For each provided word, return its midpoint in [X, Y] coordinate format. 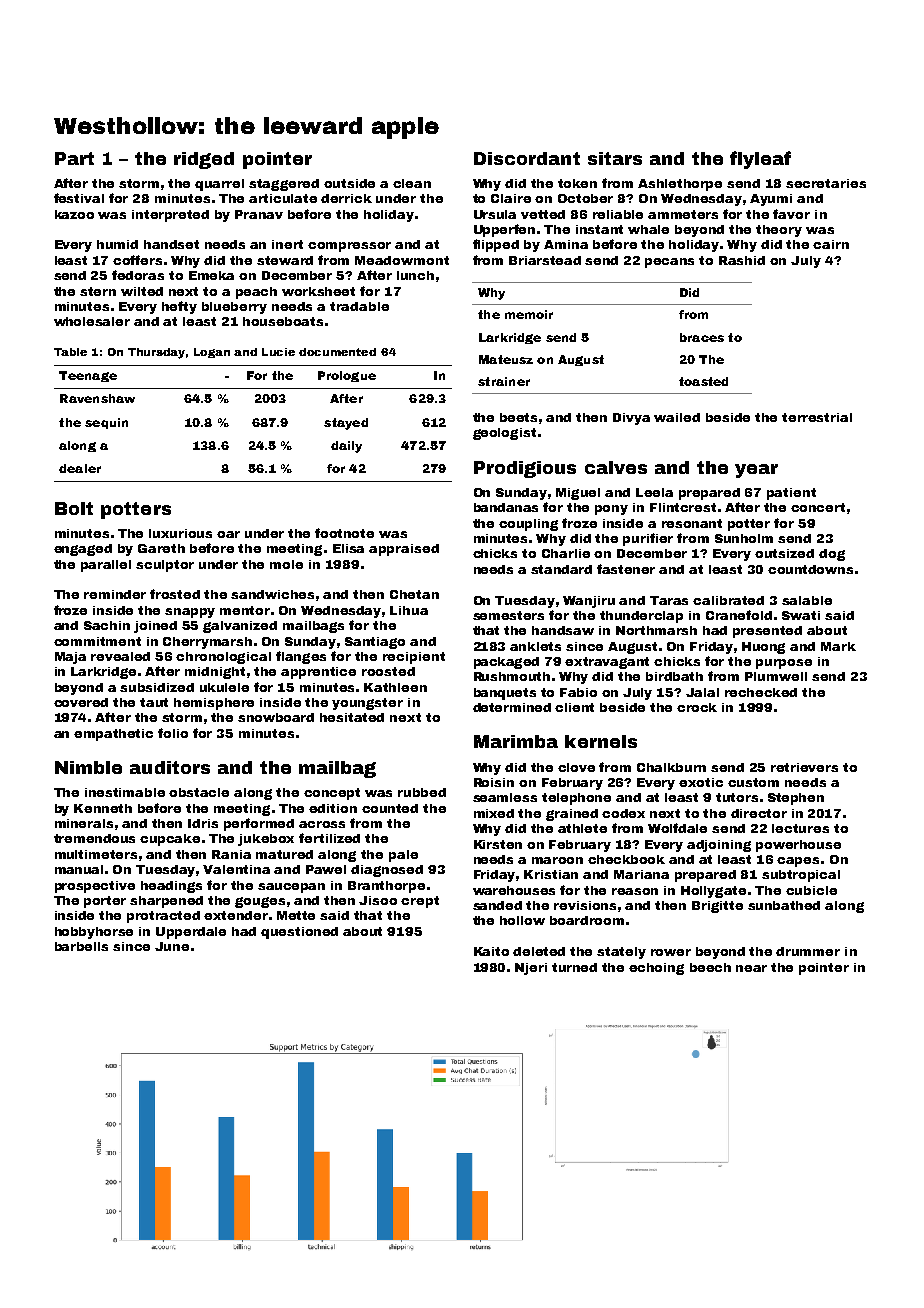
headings [171, 887]
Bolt [74, 508]
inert [287, 244]
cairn [831, 244]
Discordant [527, 158]
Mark [838, 646]
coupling [528, 525]
